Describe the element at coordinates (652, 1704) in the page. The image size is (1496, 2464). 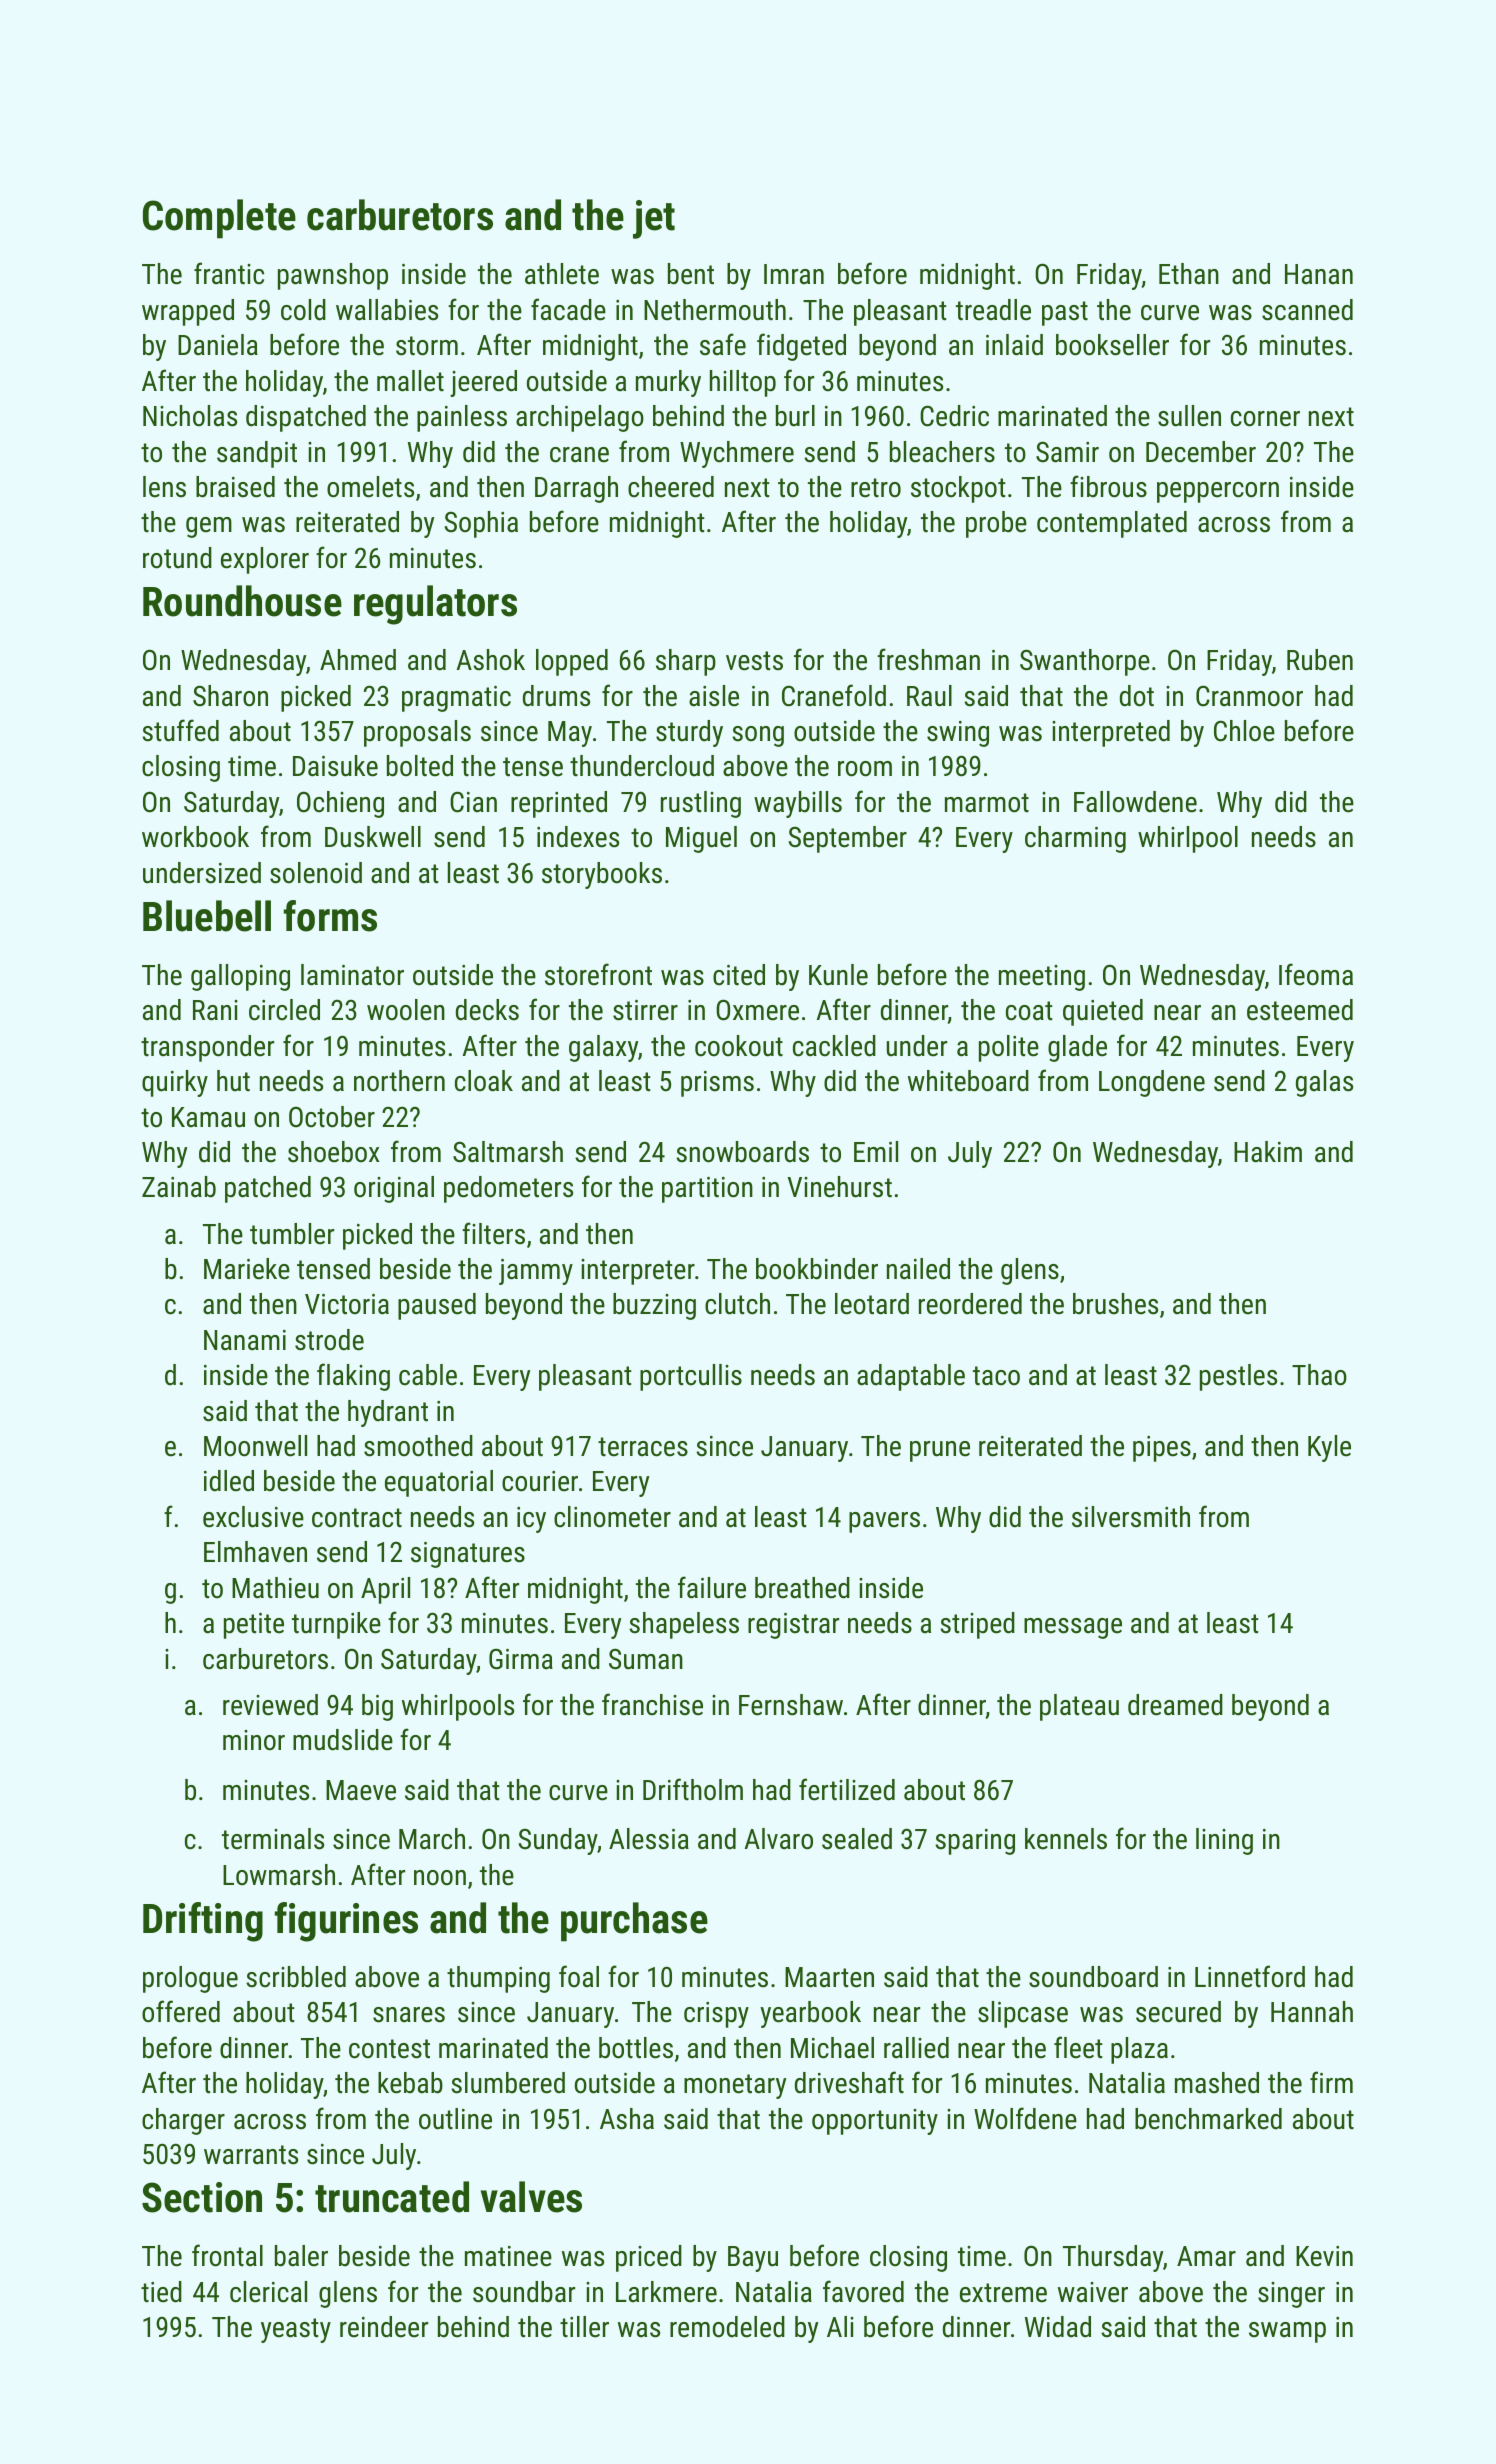
I see `franchise` at that location.
